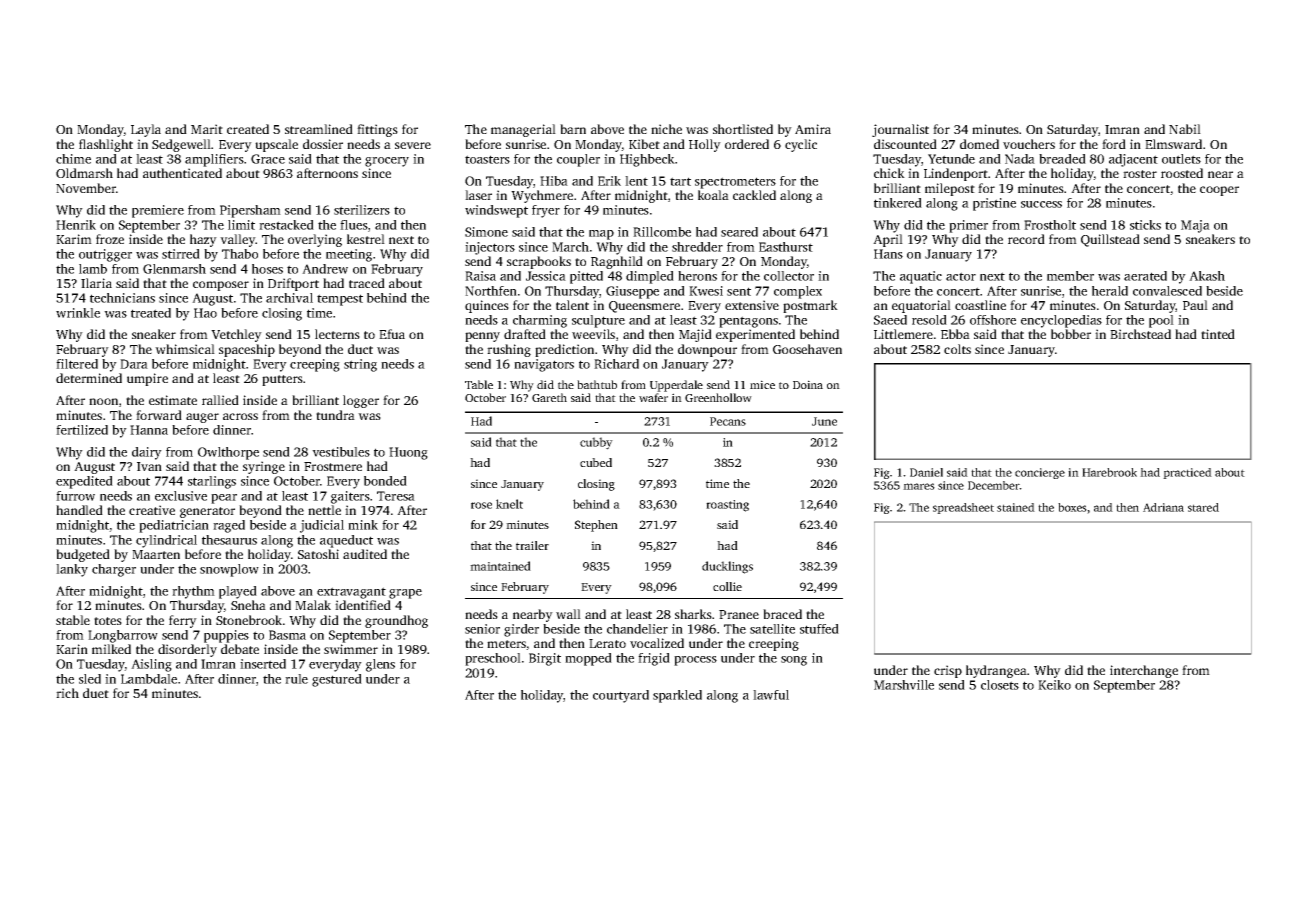 The image size is (1308, 924). What do you see at coordinates (771, 695) in the screenshot?
I see `lawful` at bounding box center [771, 695].
